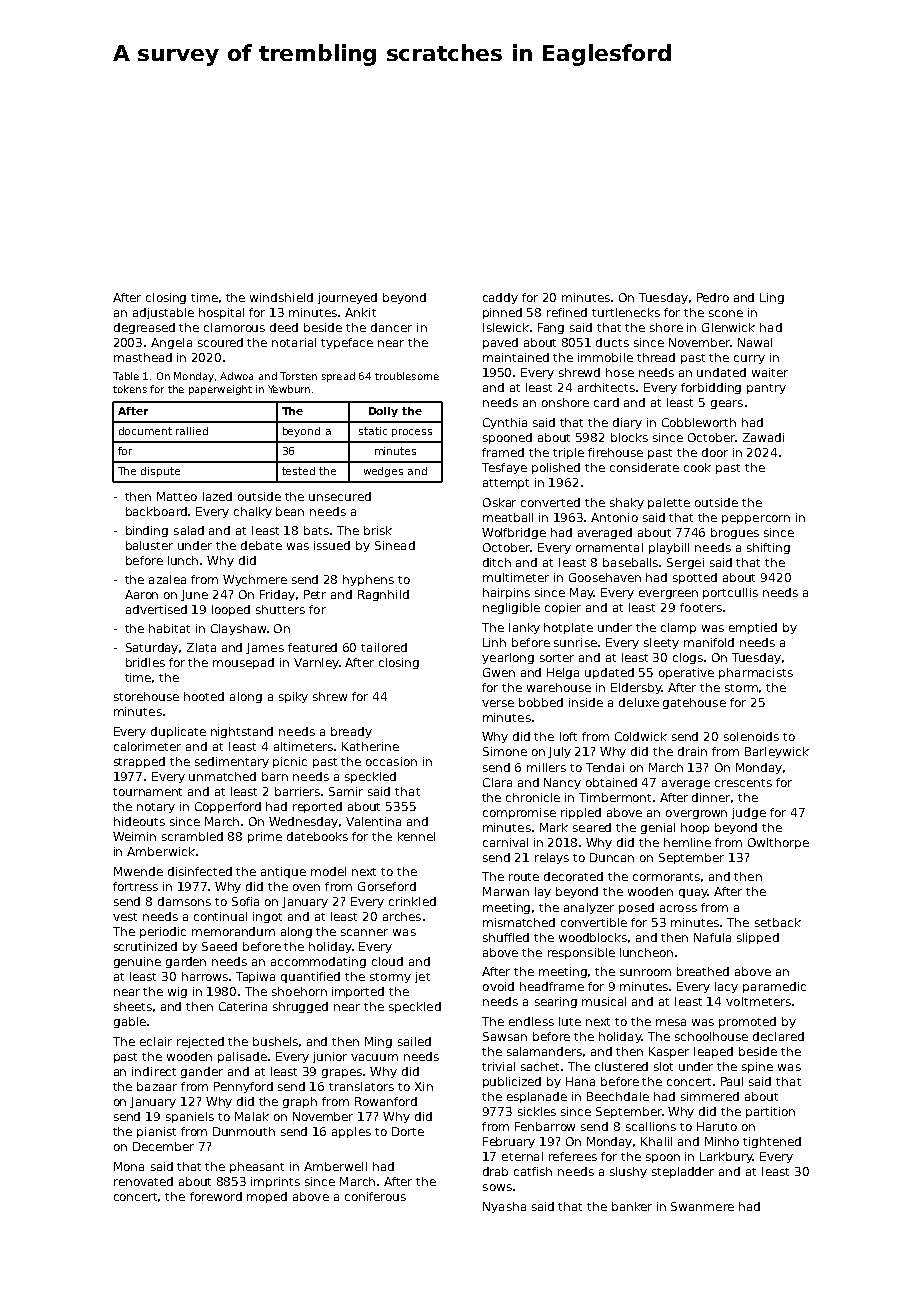 The height and width of the screenshot is (1308, 924). I want to click on hospital, so click(221, 313).
